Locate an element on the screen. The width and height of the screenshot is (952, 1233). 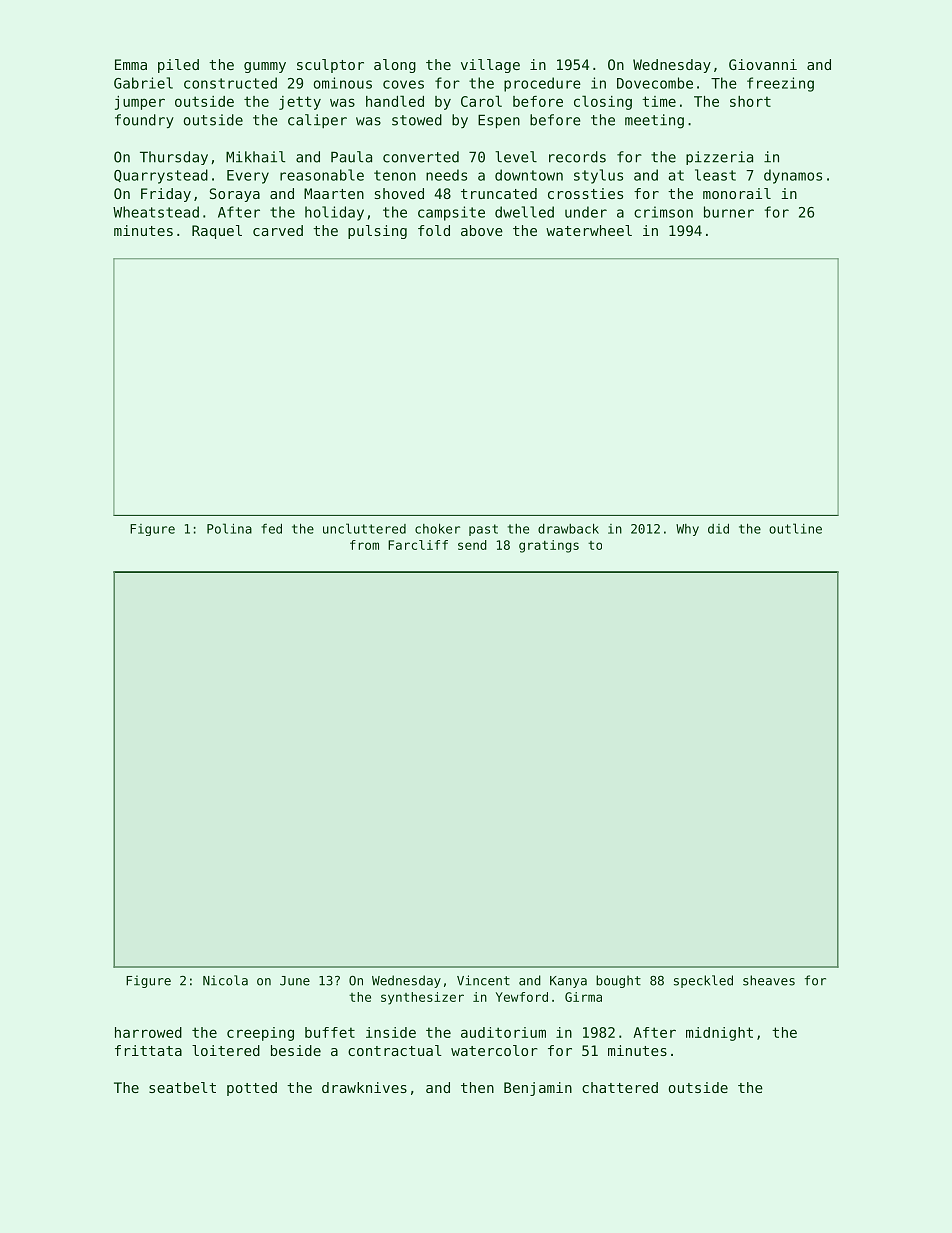
Why is located at coordinates (687, 530).
